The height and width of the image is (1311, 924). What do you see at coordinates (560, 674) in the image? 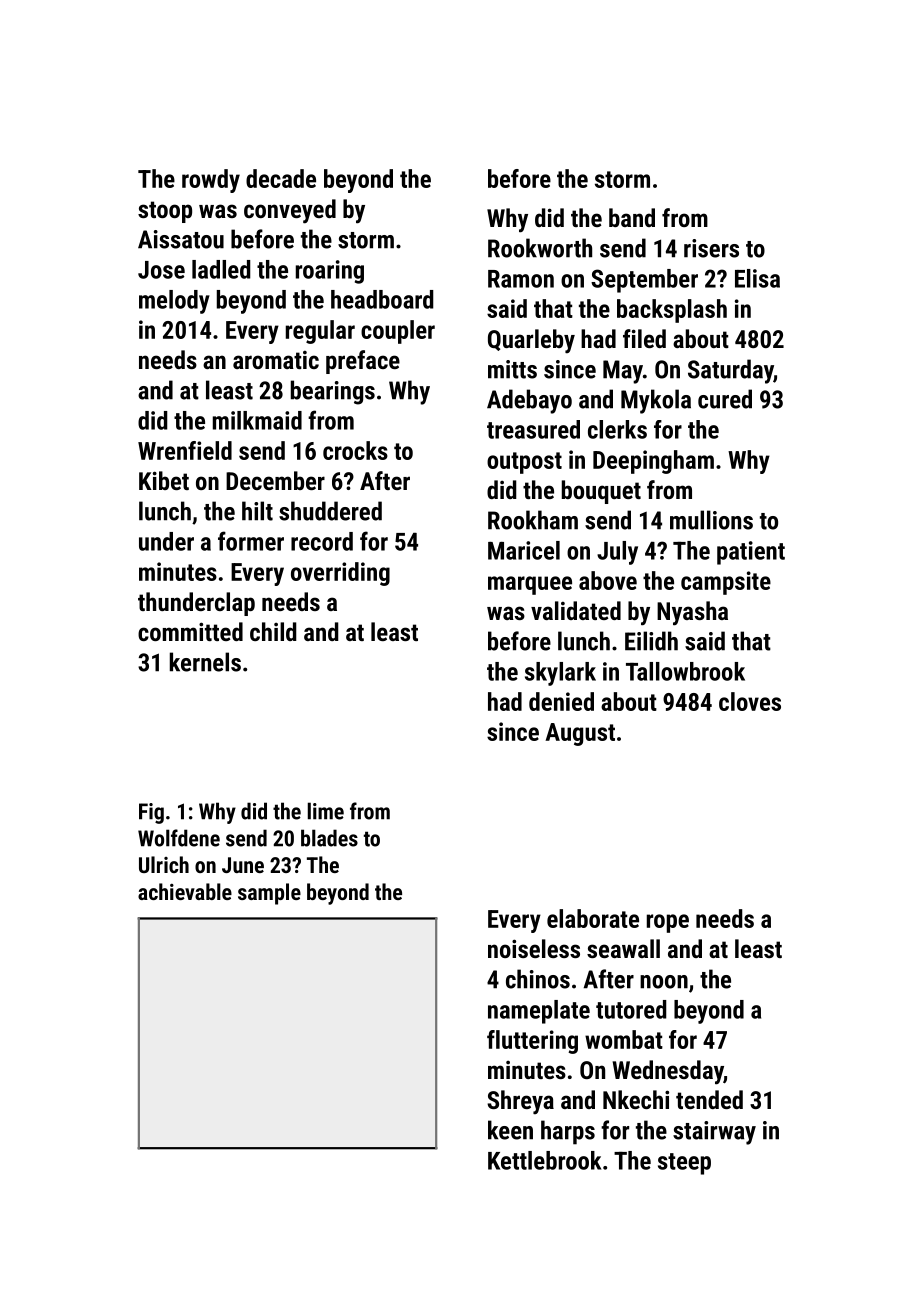
I see `skylark` at bounding box center [560, 674].
